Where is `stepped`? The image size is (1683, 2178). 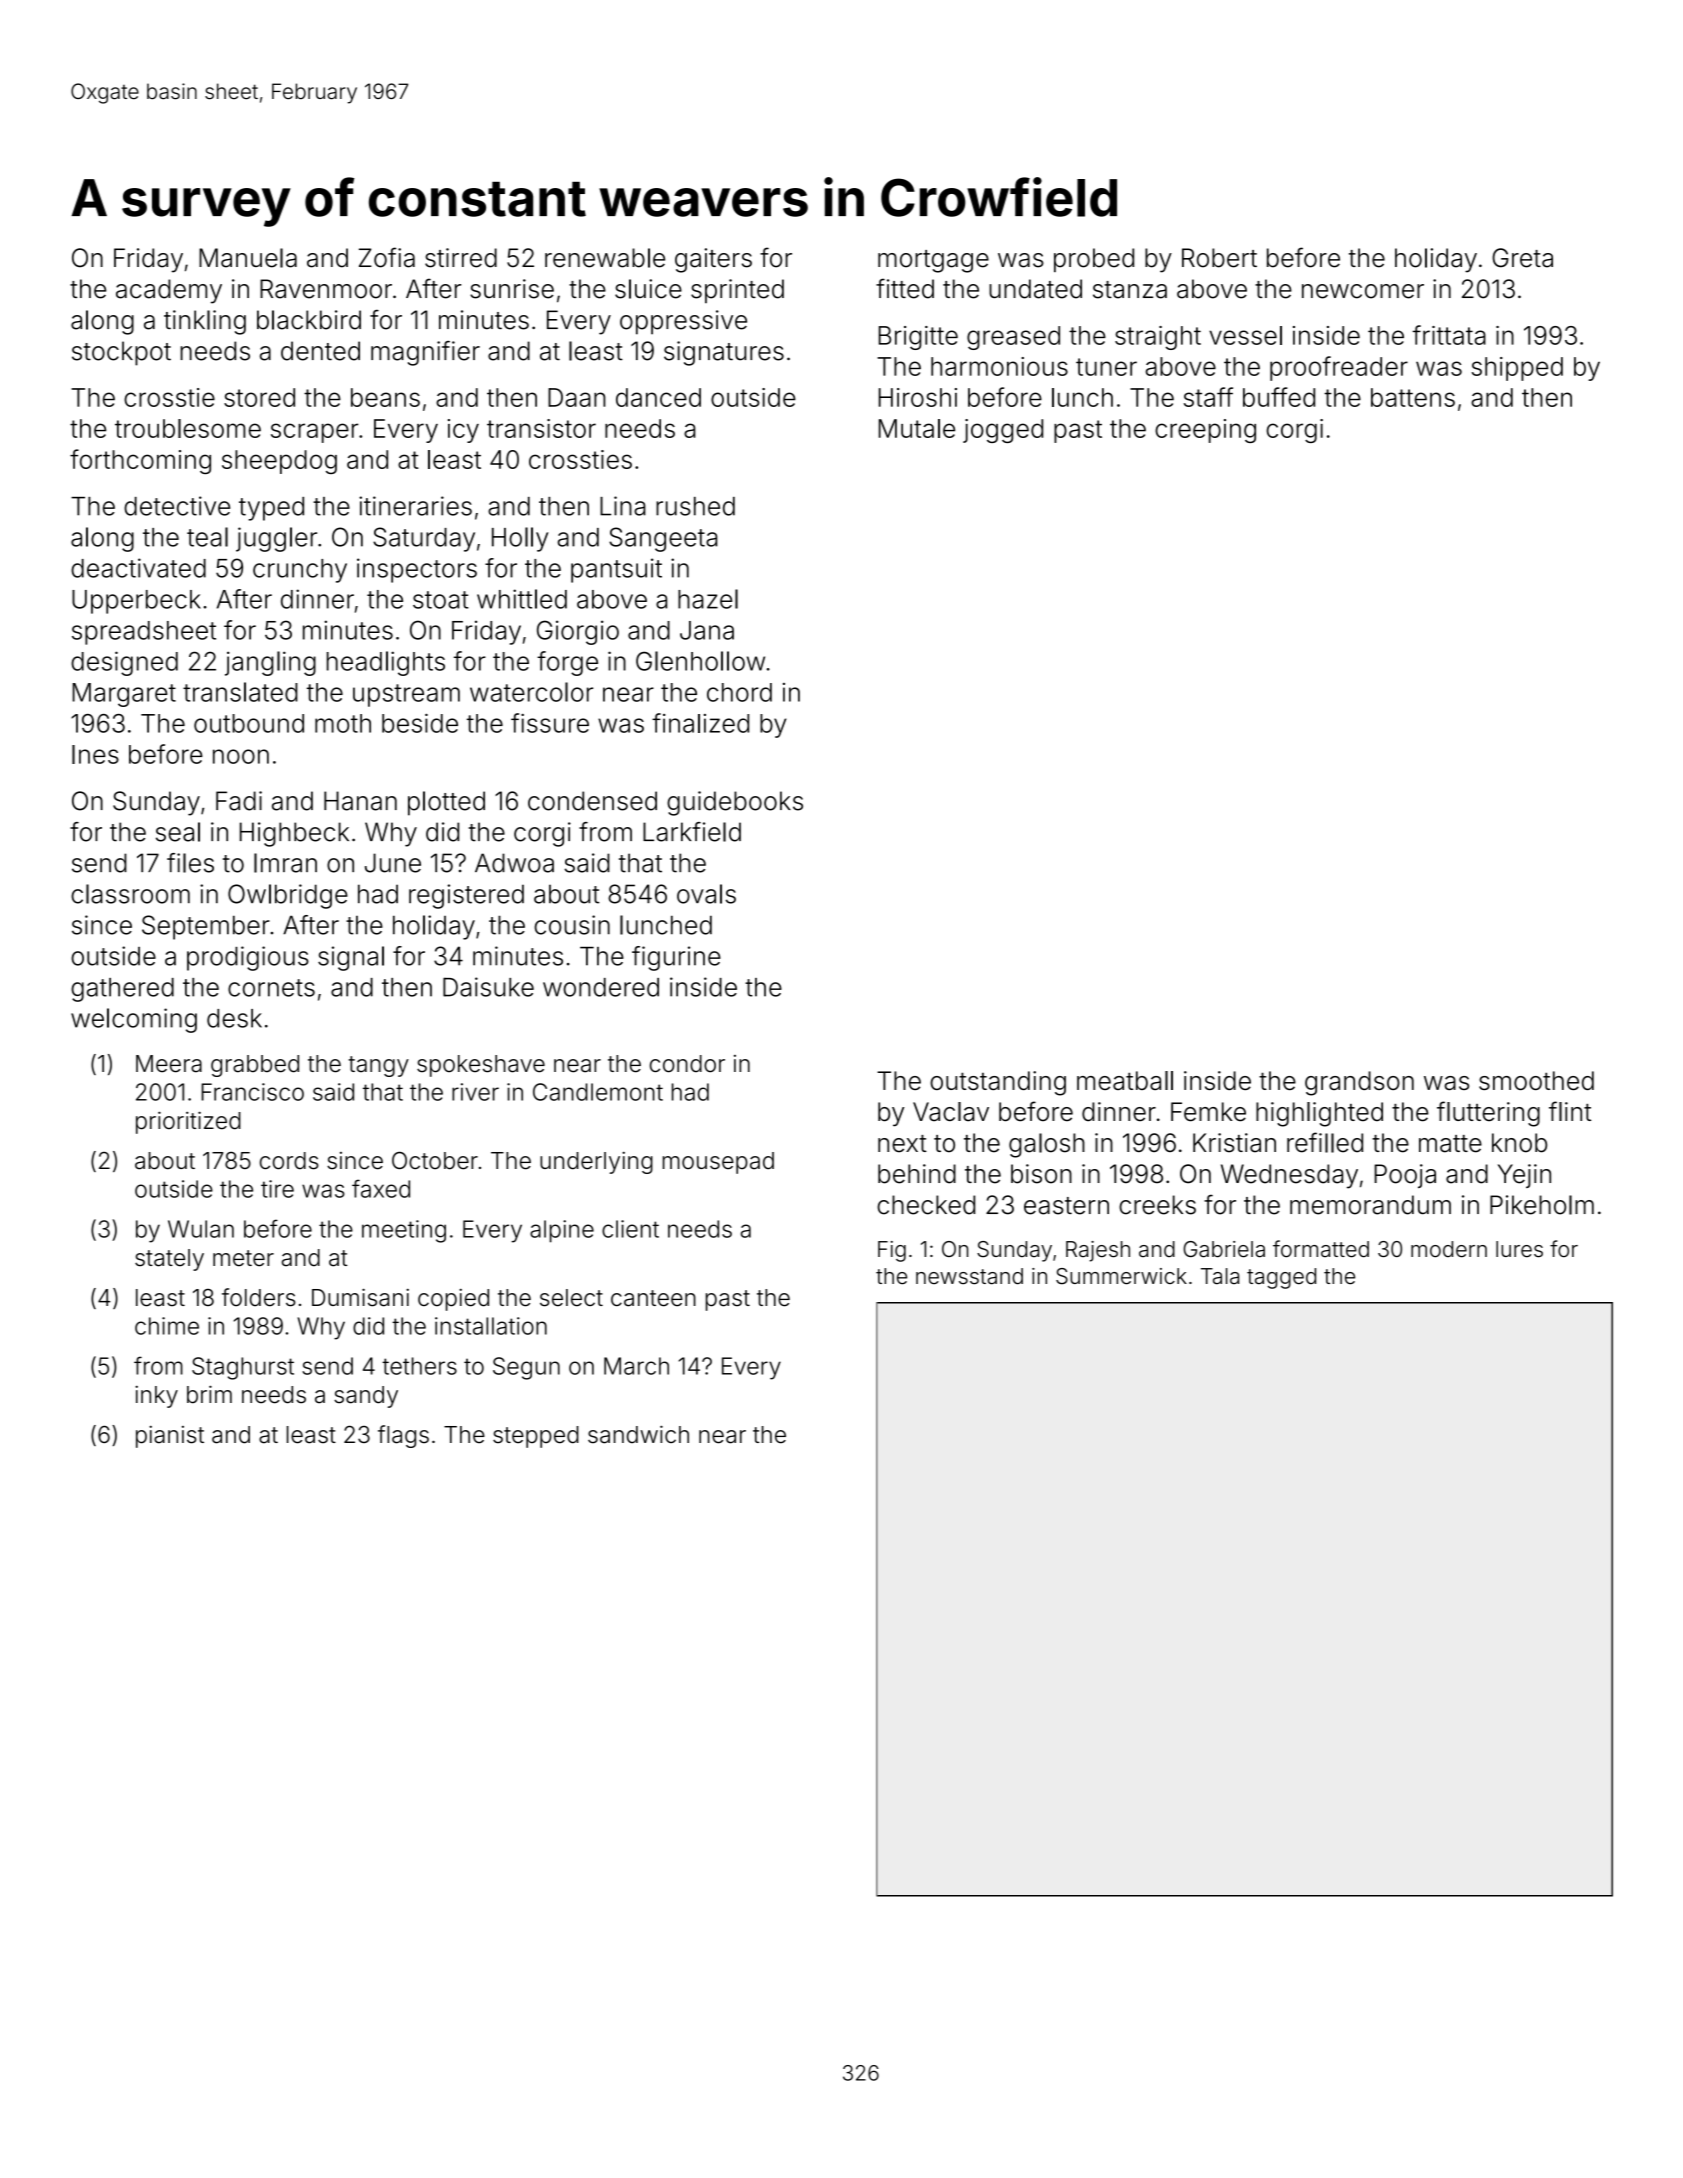
stepped is located at coordinates (536, 1437).
